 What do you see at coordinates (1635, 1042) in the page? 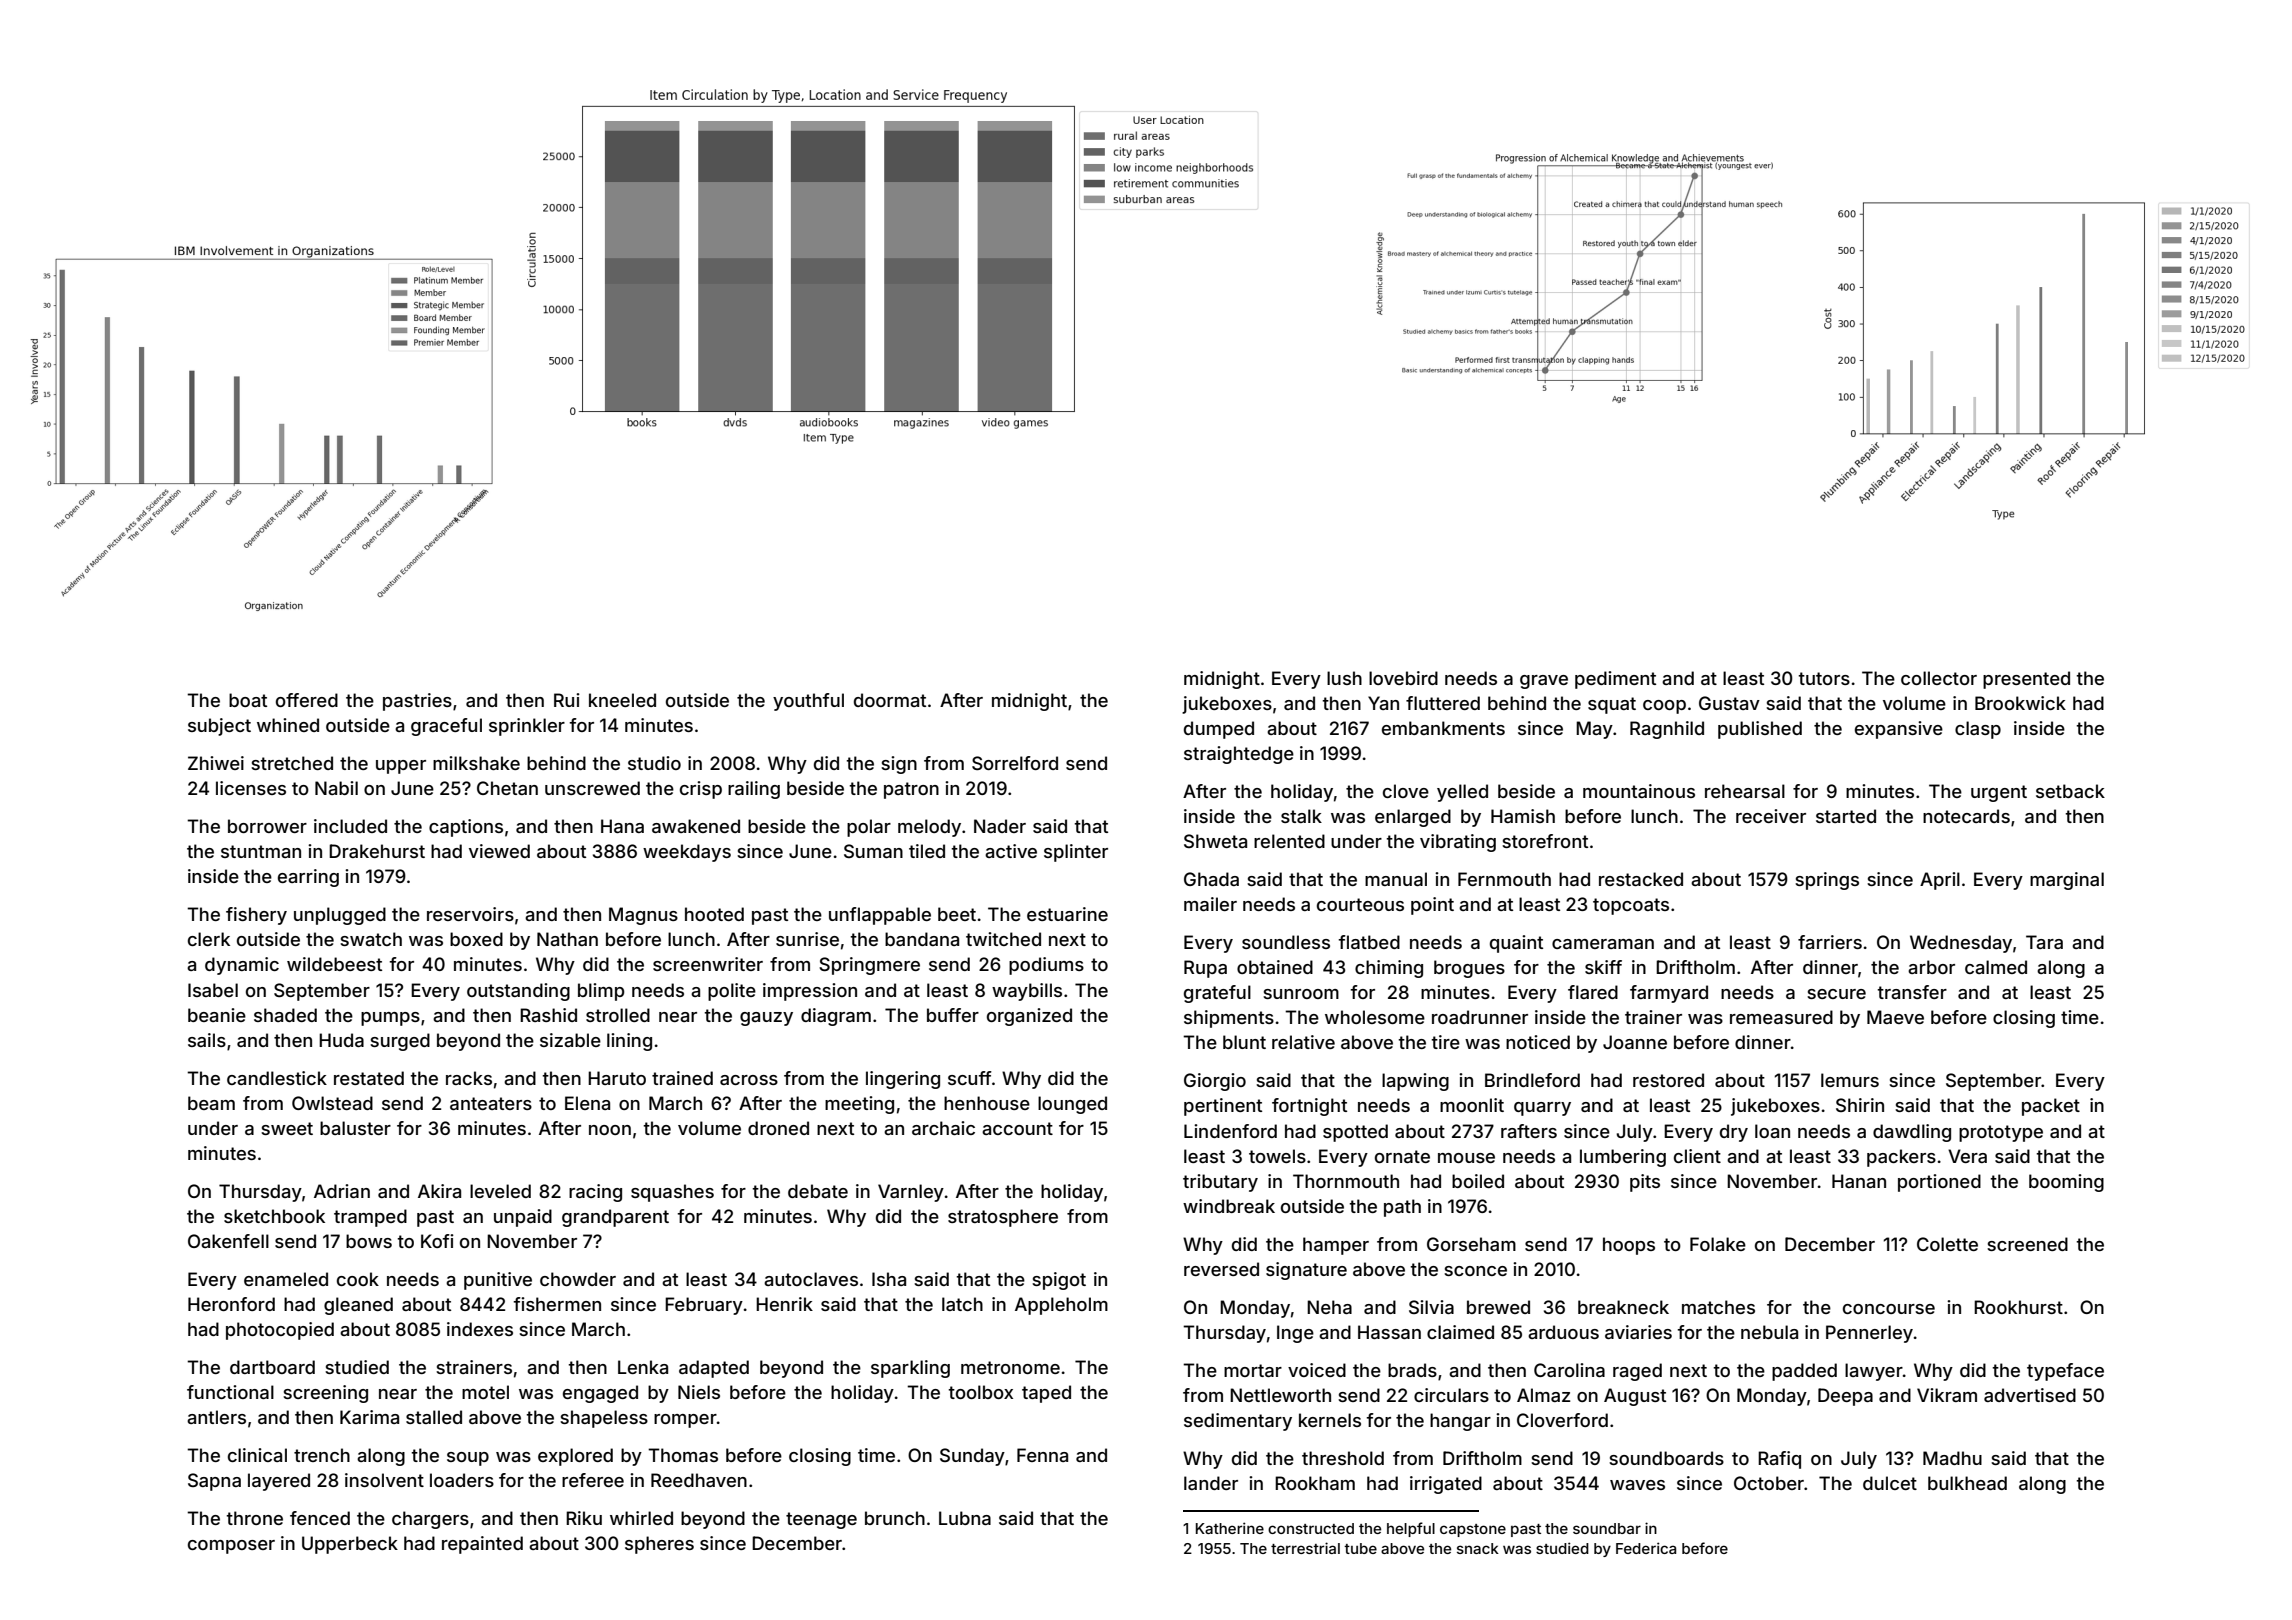
I see `Joanne` at bounding box center [1635, 1042].
